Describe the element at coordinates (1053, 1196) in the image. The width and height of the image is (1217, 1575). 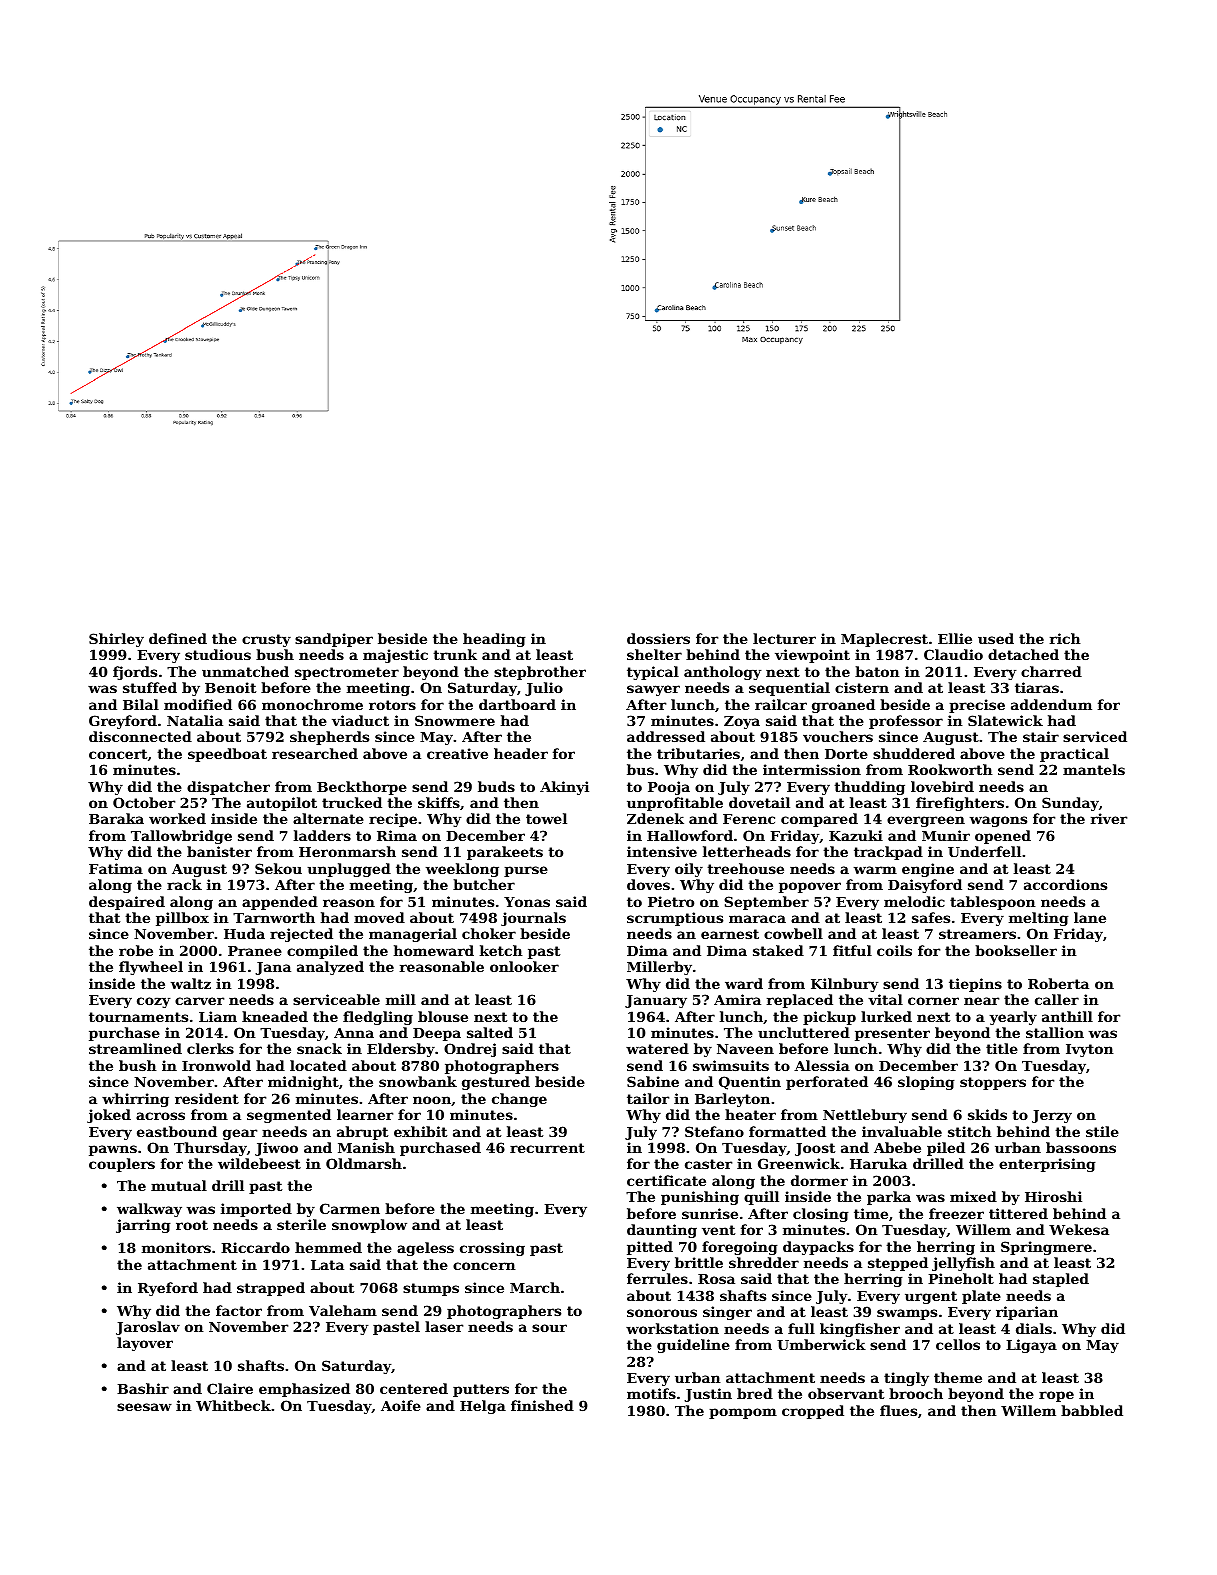
I see `Hiroshi` at that location.
